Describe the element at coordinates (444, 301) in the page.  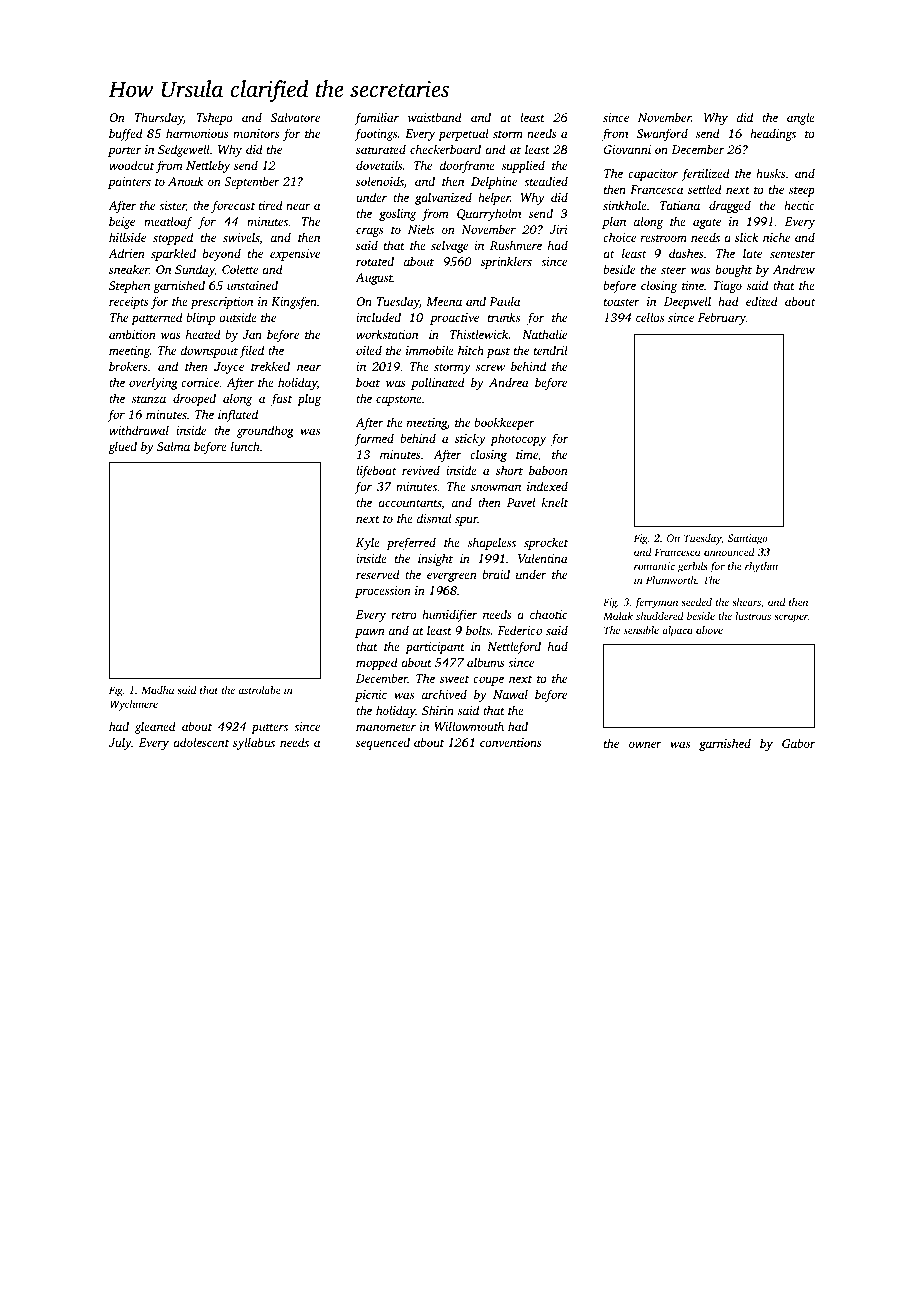
I see `Meena` at that location.
